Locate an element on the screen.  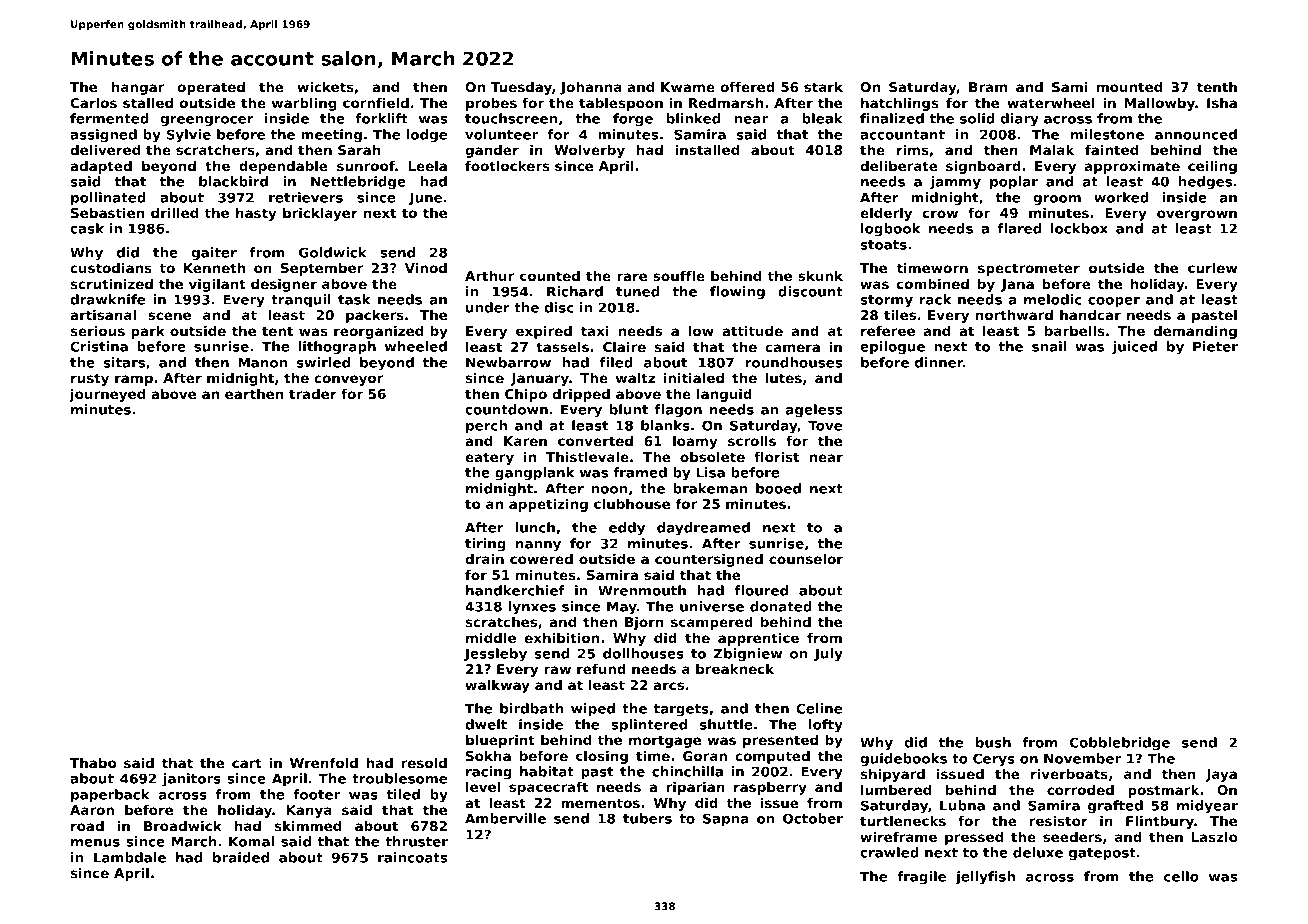
fragile is located at coordinates (921, 878).
